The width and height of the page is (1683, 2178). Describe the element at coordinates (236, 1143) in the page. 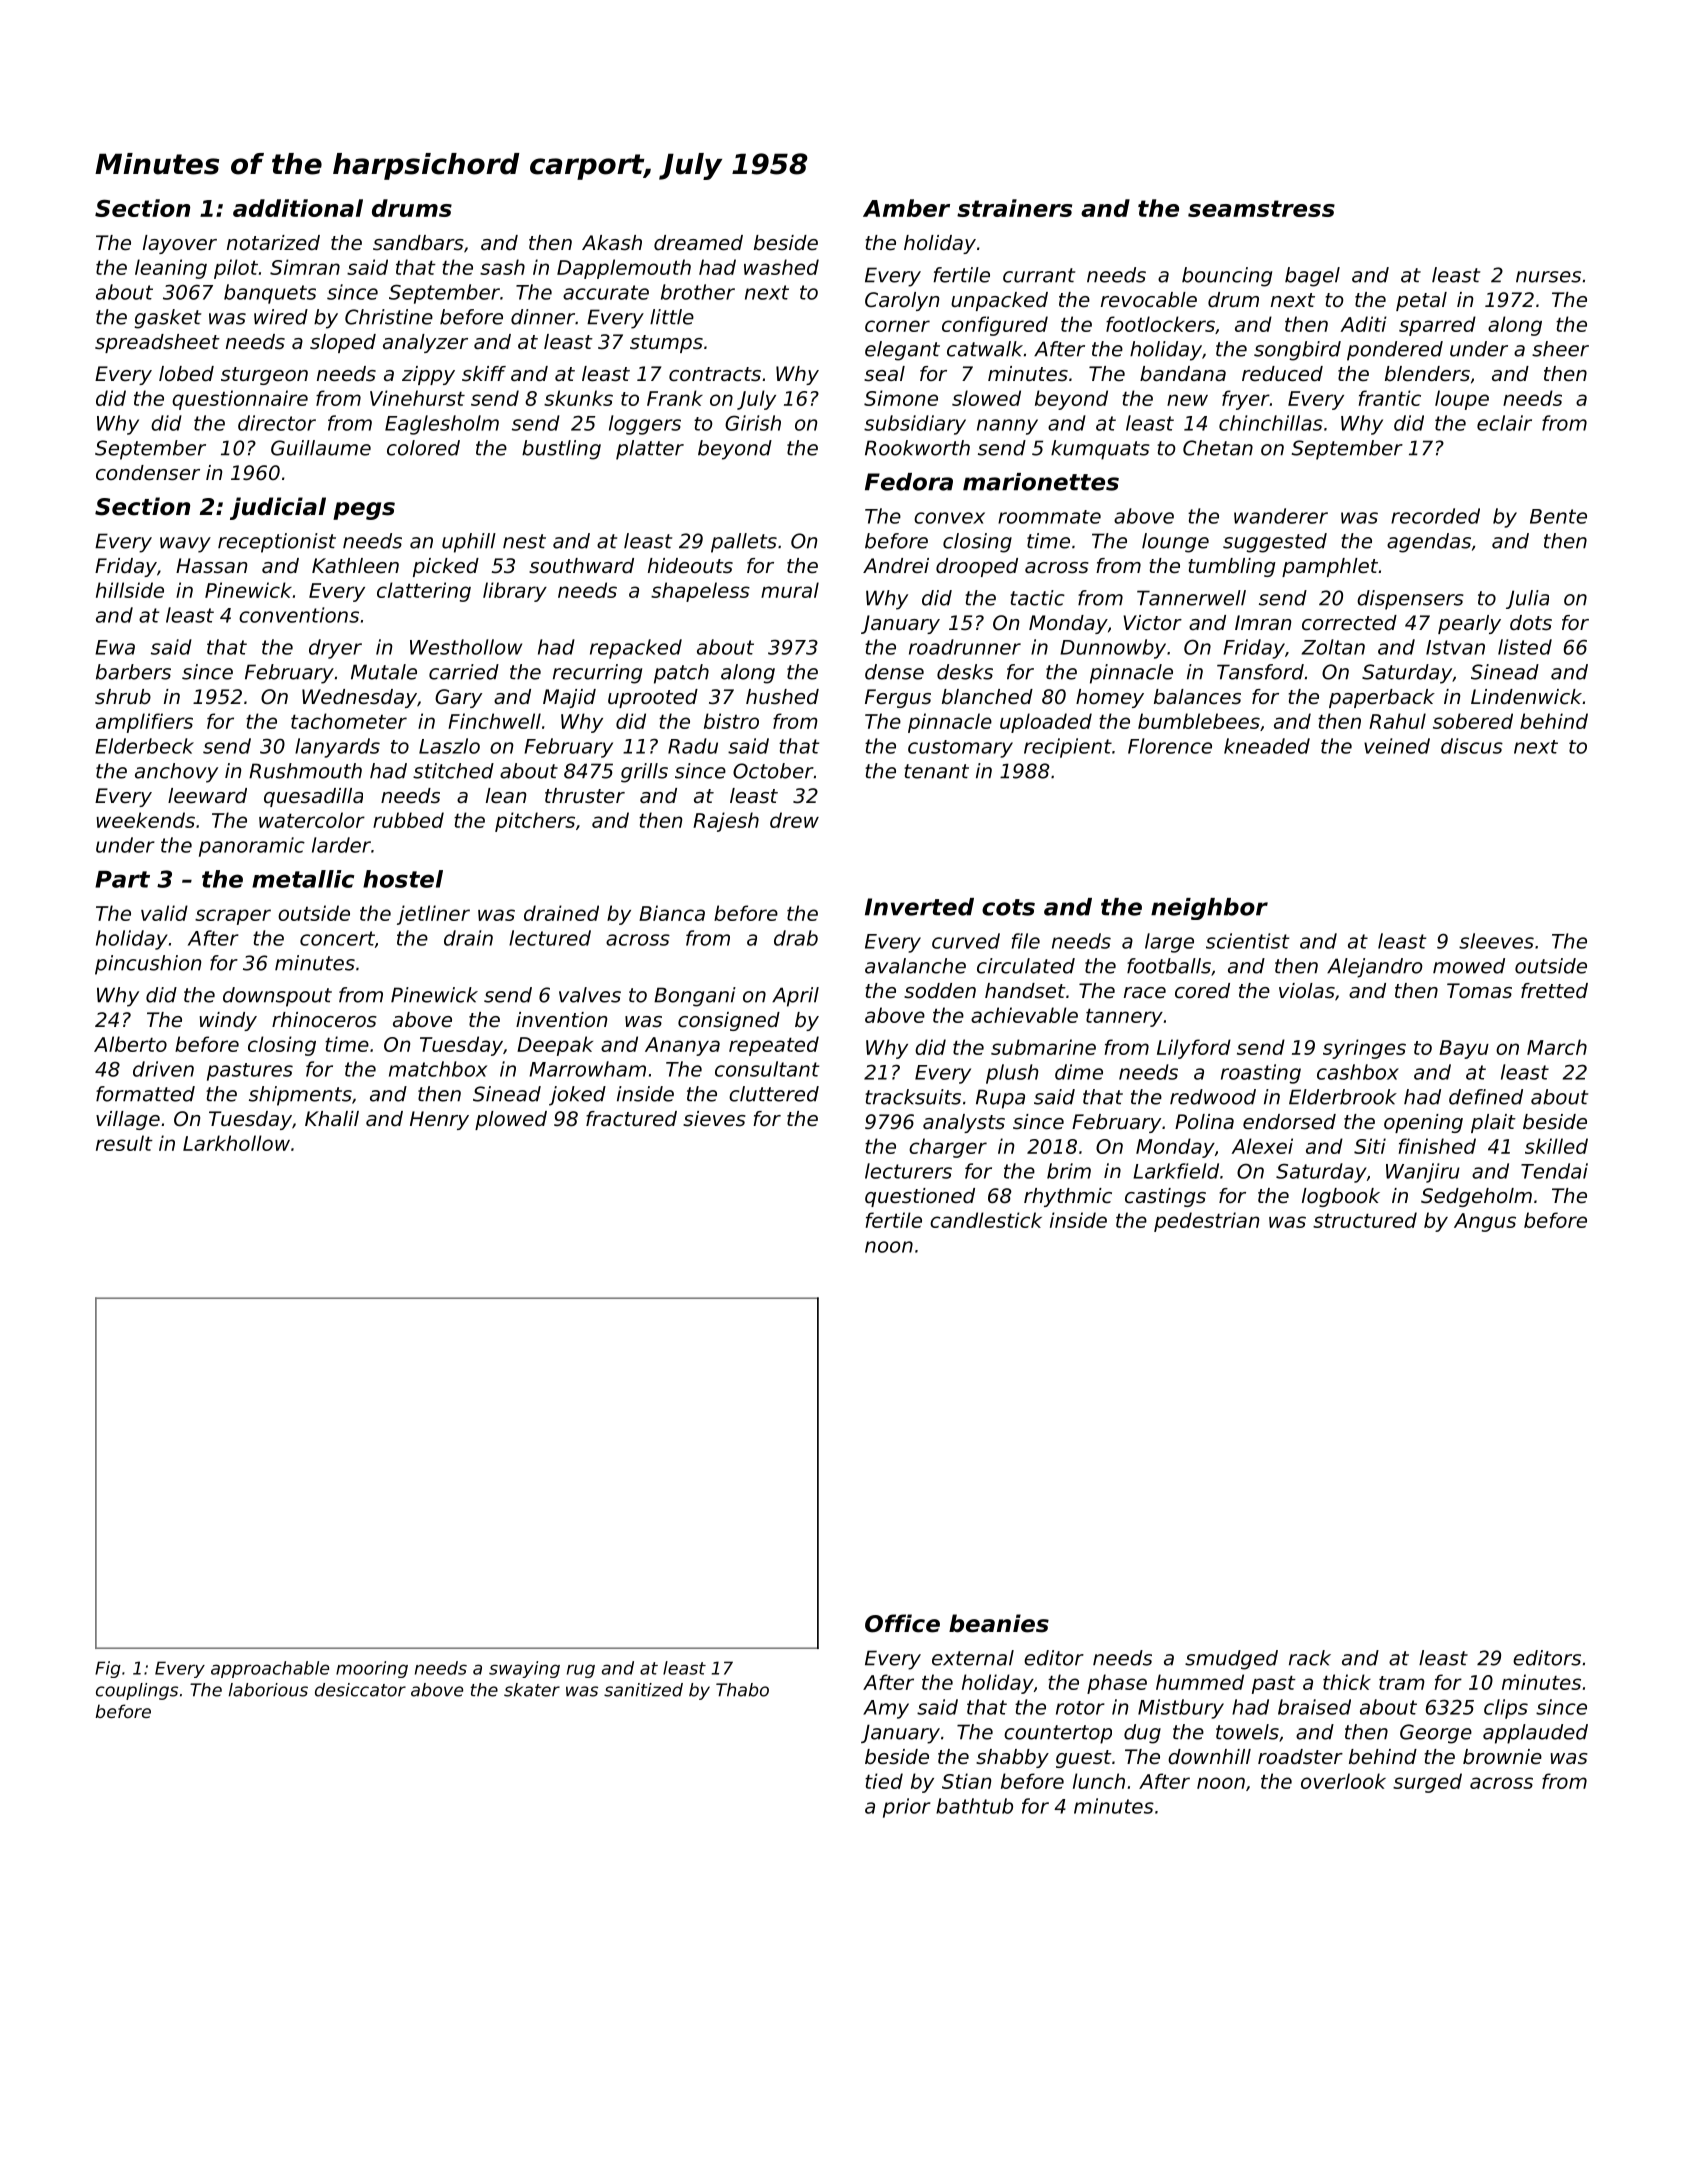

I see `Larkhollow` at that location.
